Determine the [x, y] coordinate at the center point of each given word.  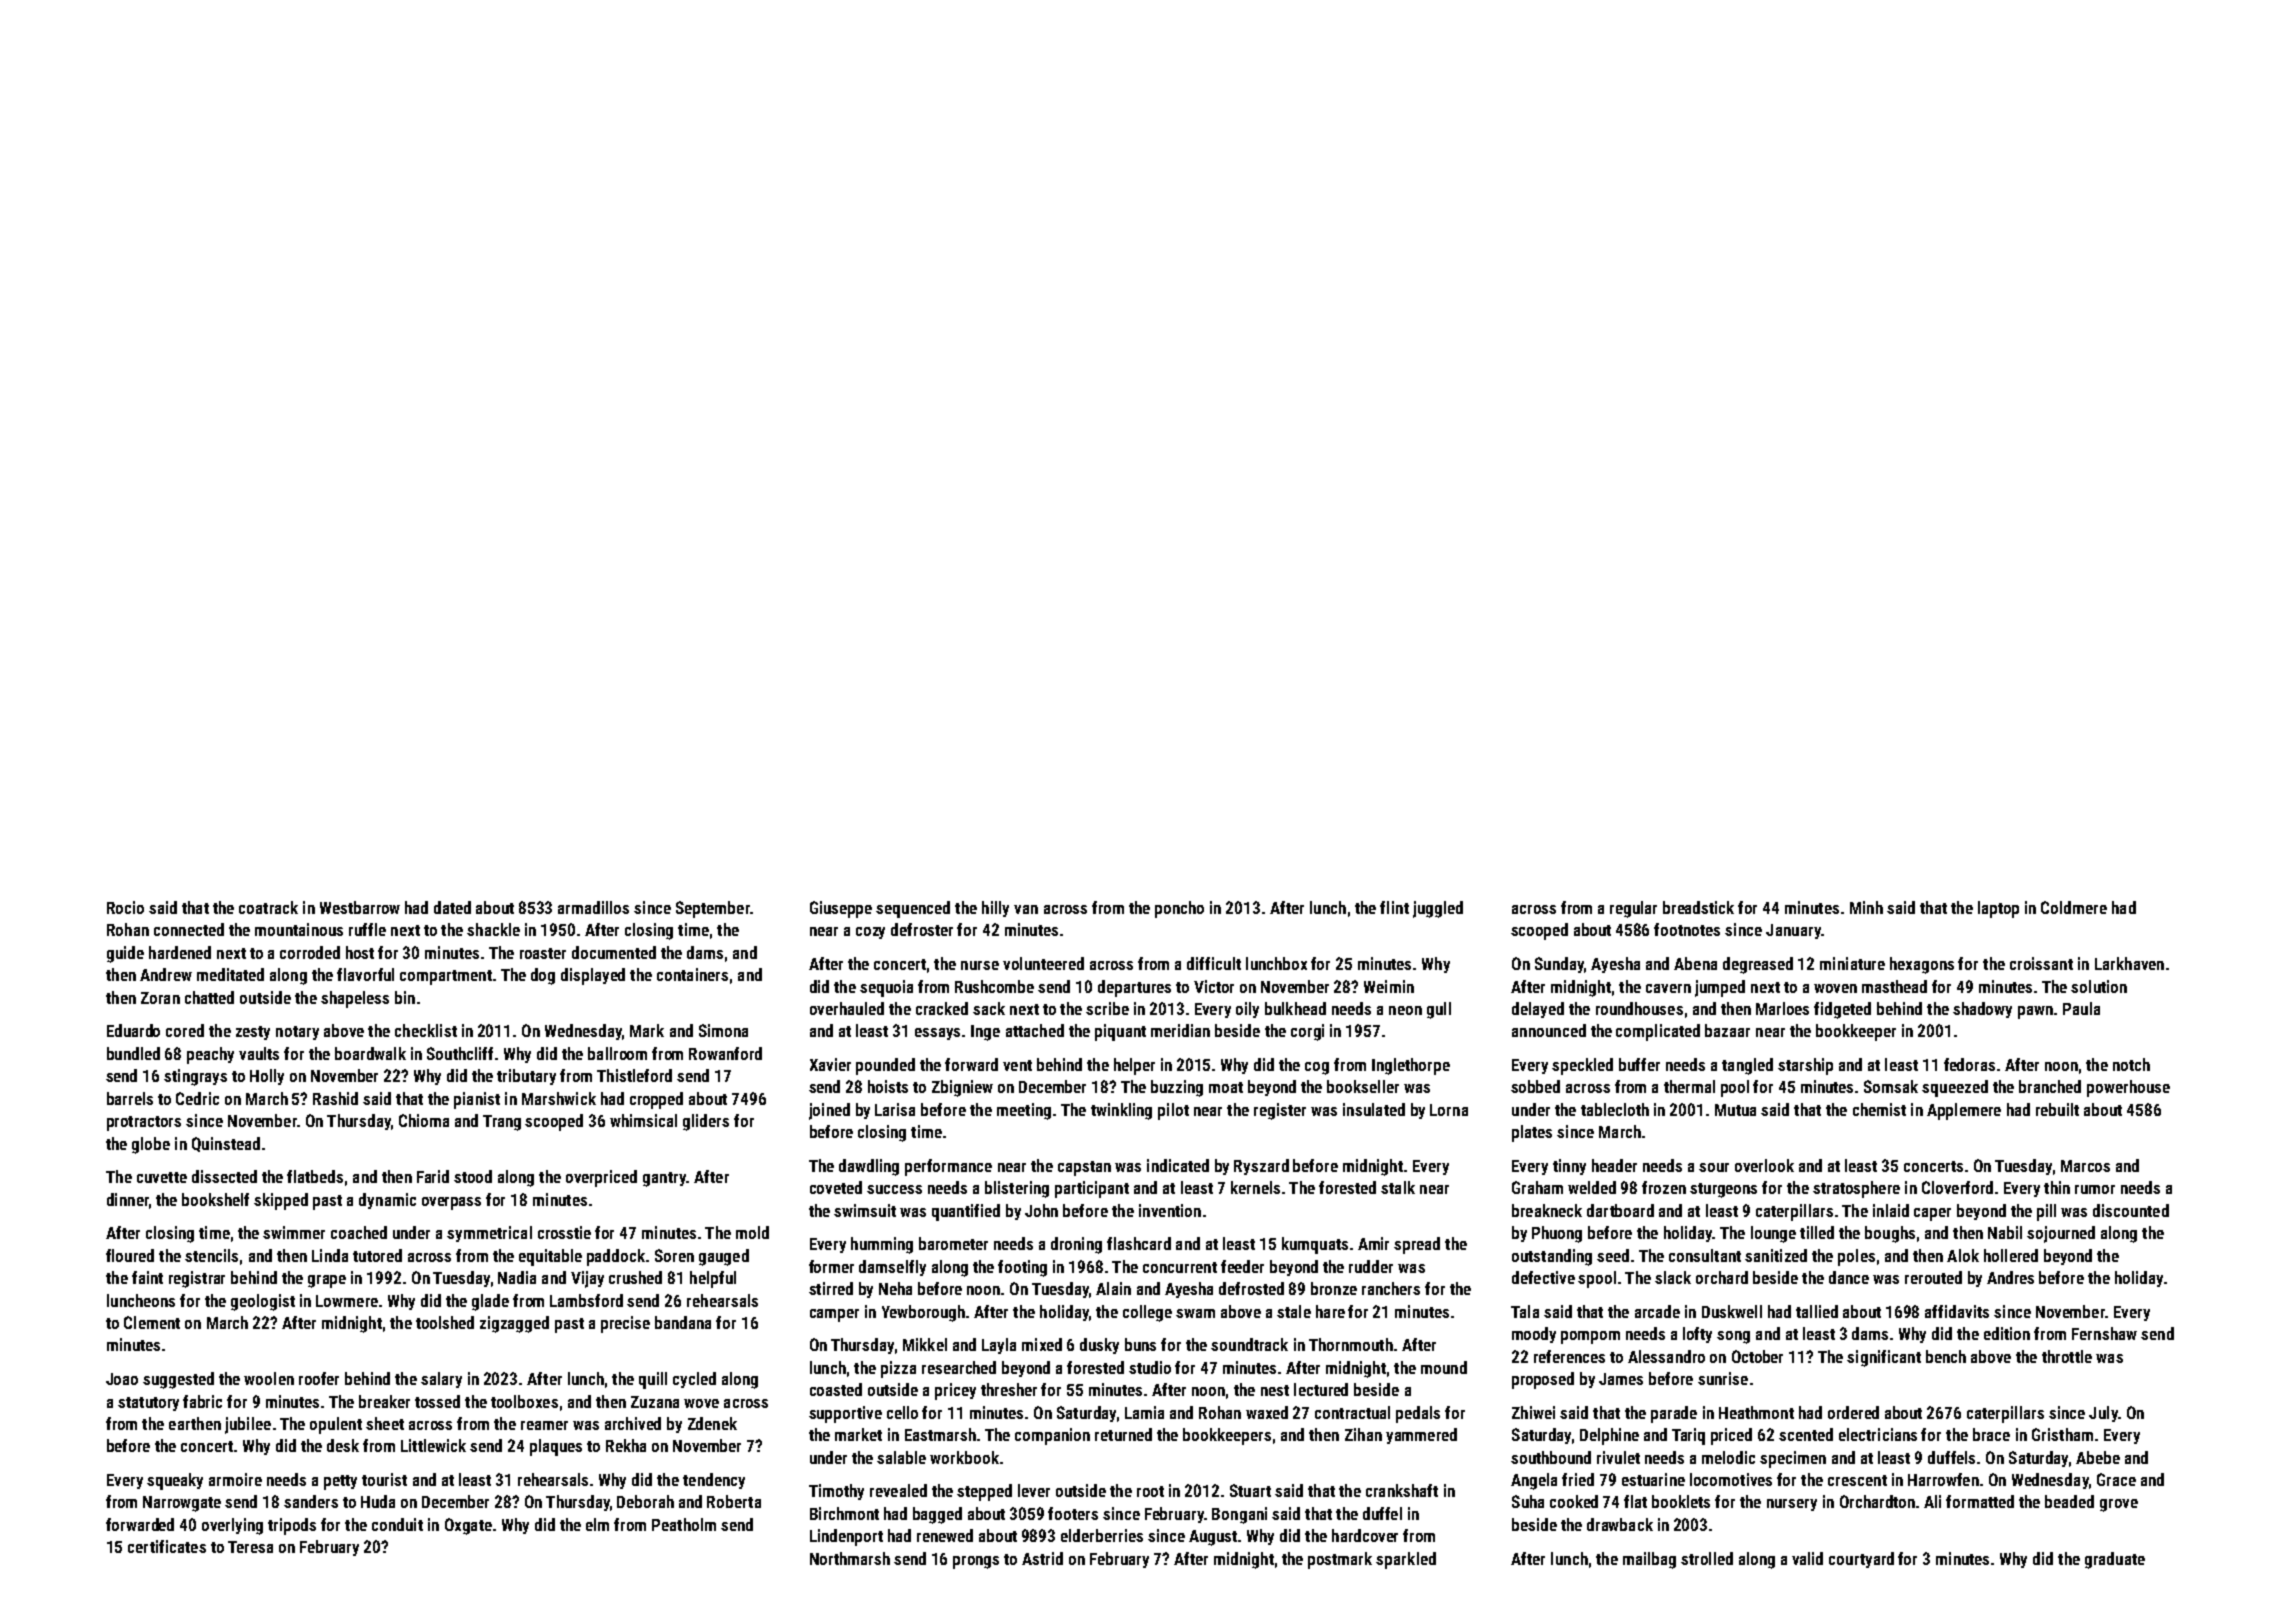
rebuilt [2057, 1109]
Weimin [1389, 986]
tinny [1569, 1167]
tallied [1817, 1311]
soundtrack [1249, 1344]
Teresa [250, 1547]
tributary [526, 1077]
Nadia [517, 1277]
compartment [446, 977]
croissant [2041, 963]
